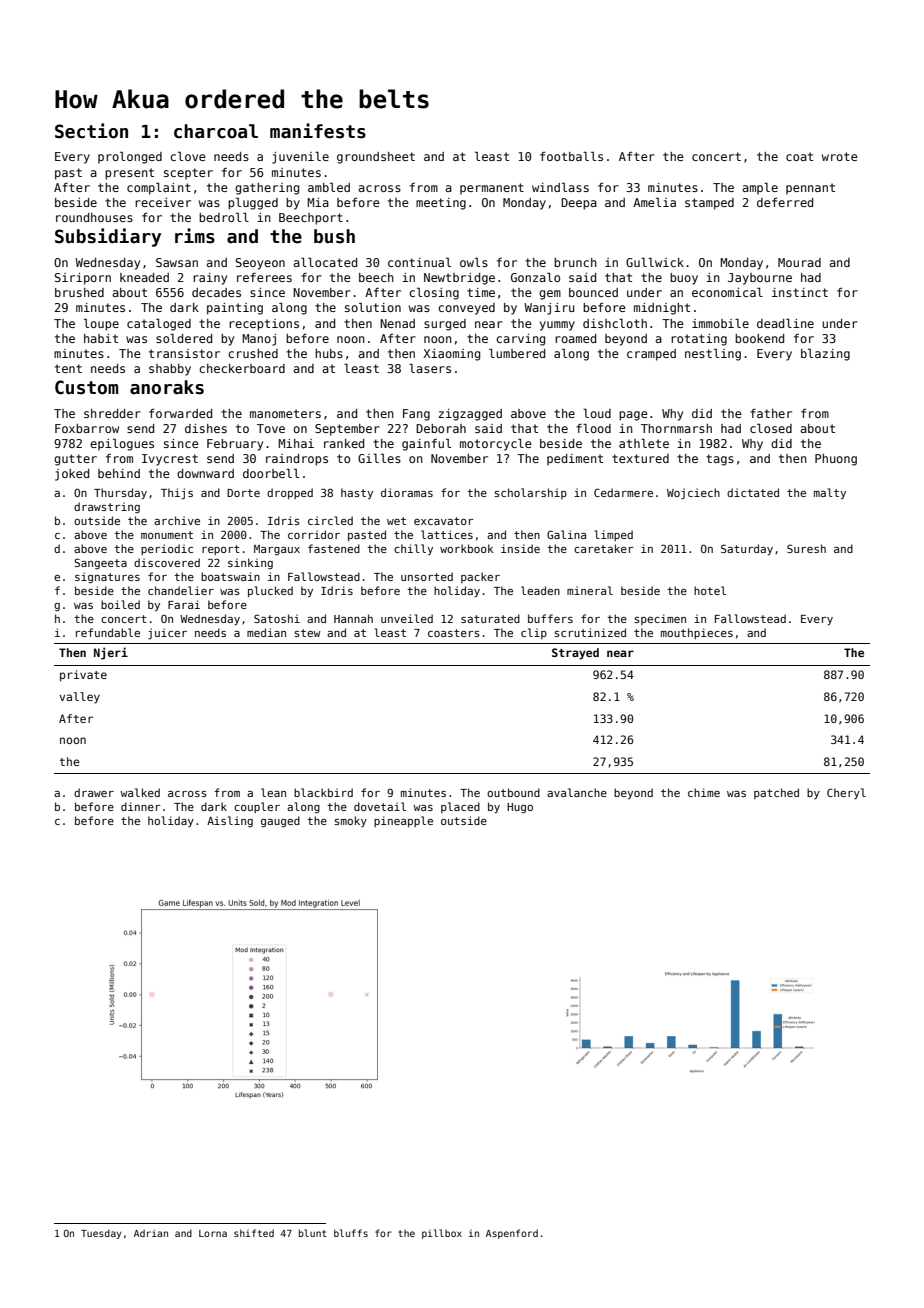 The width and height of the screenshot is (924, 1308). Describe the element at coordinates (167, 535) in the screenshot. I see `monument` at that location.
